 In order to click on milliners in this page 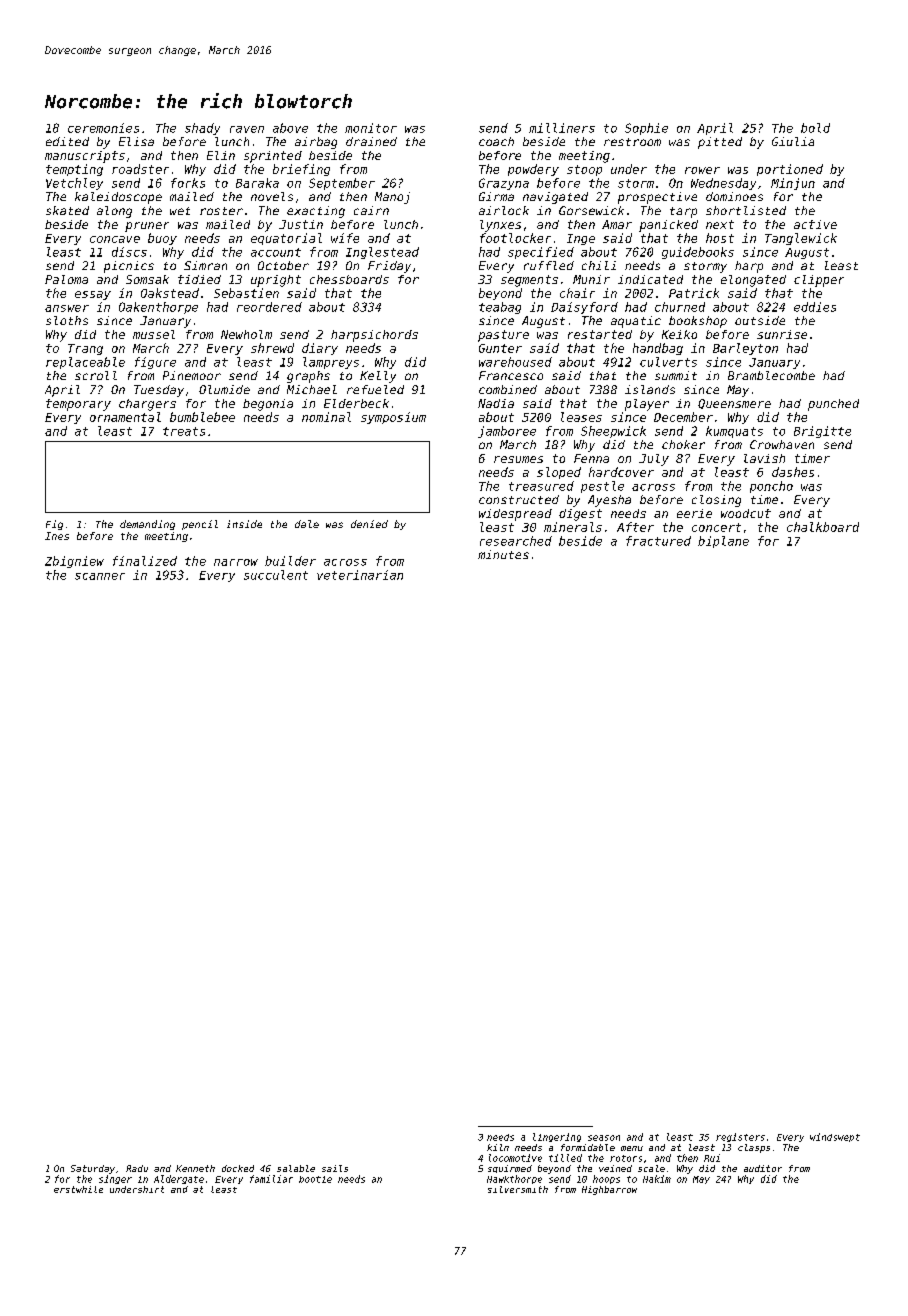, I will do `click(562, 128)`.
